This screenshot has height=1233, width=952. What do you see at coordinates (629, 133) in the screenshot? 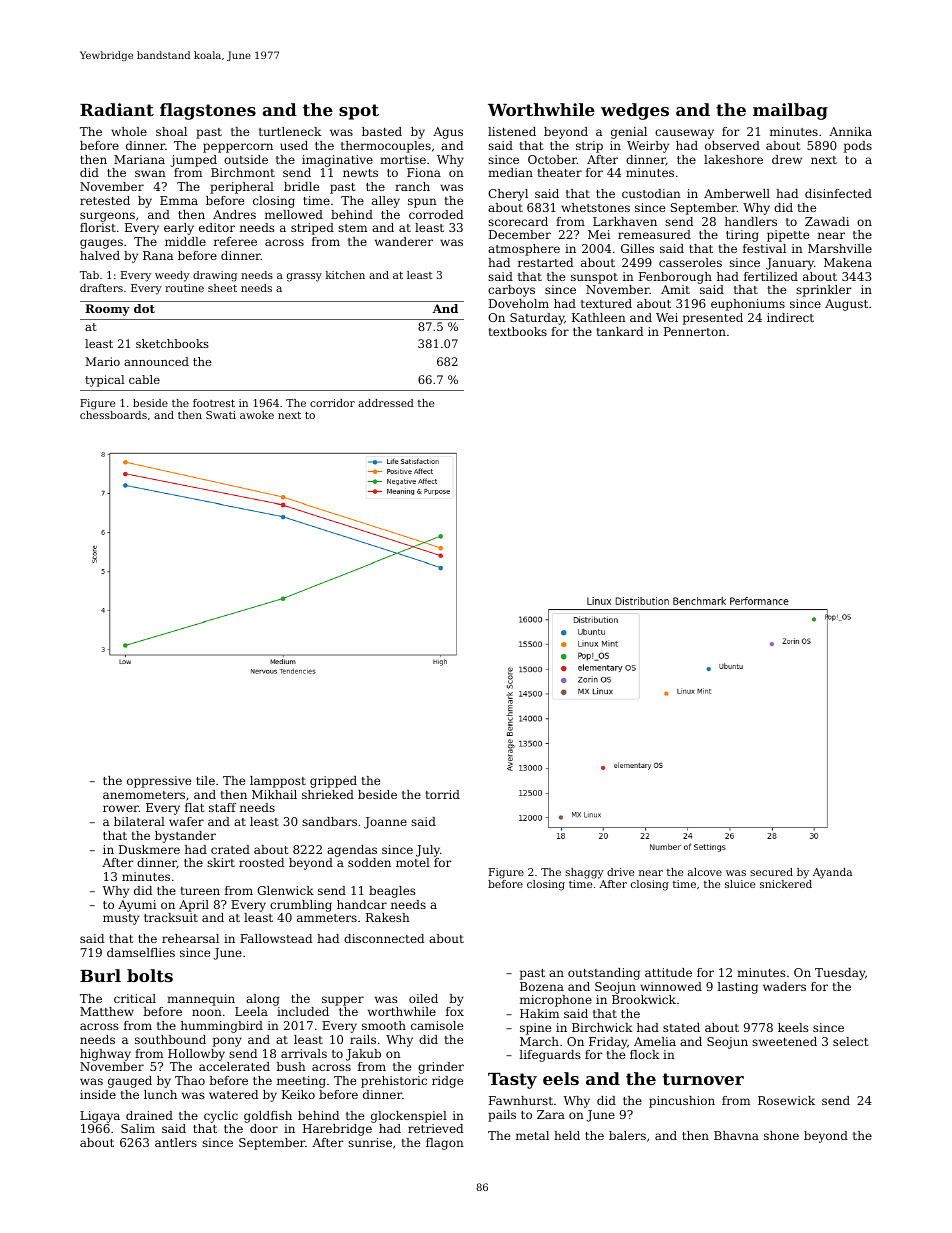
I see `genial` at bounding box center [629, 133].
